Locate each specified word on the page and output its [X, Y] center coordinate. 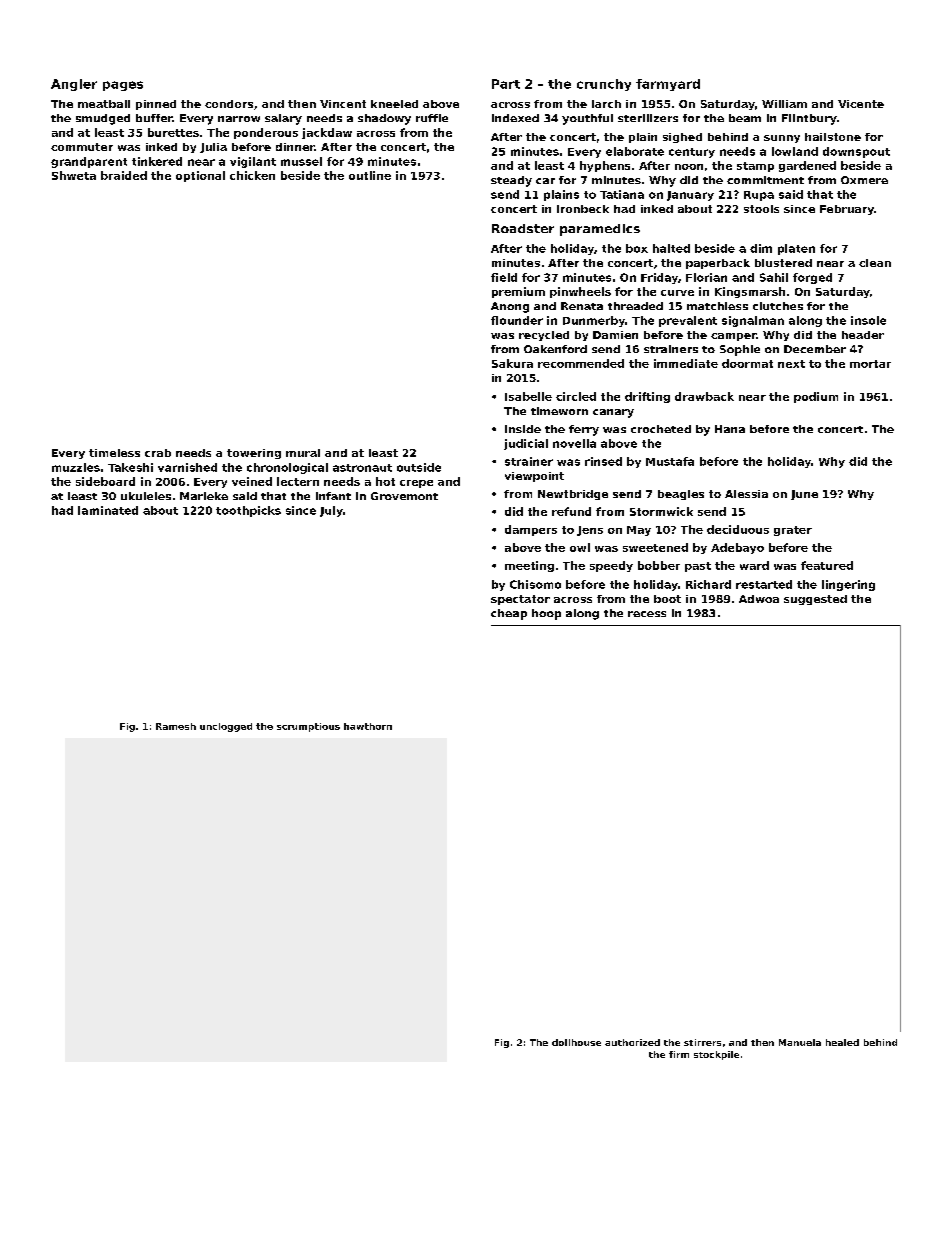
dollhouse [576, 1042]
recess [647, 614]
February [847, 210]
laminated [108, 510]
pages [123, 86]
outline [370, 175]
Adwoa [759, 599]
